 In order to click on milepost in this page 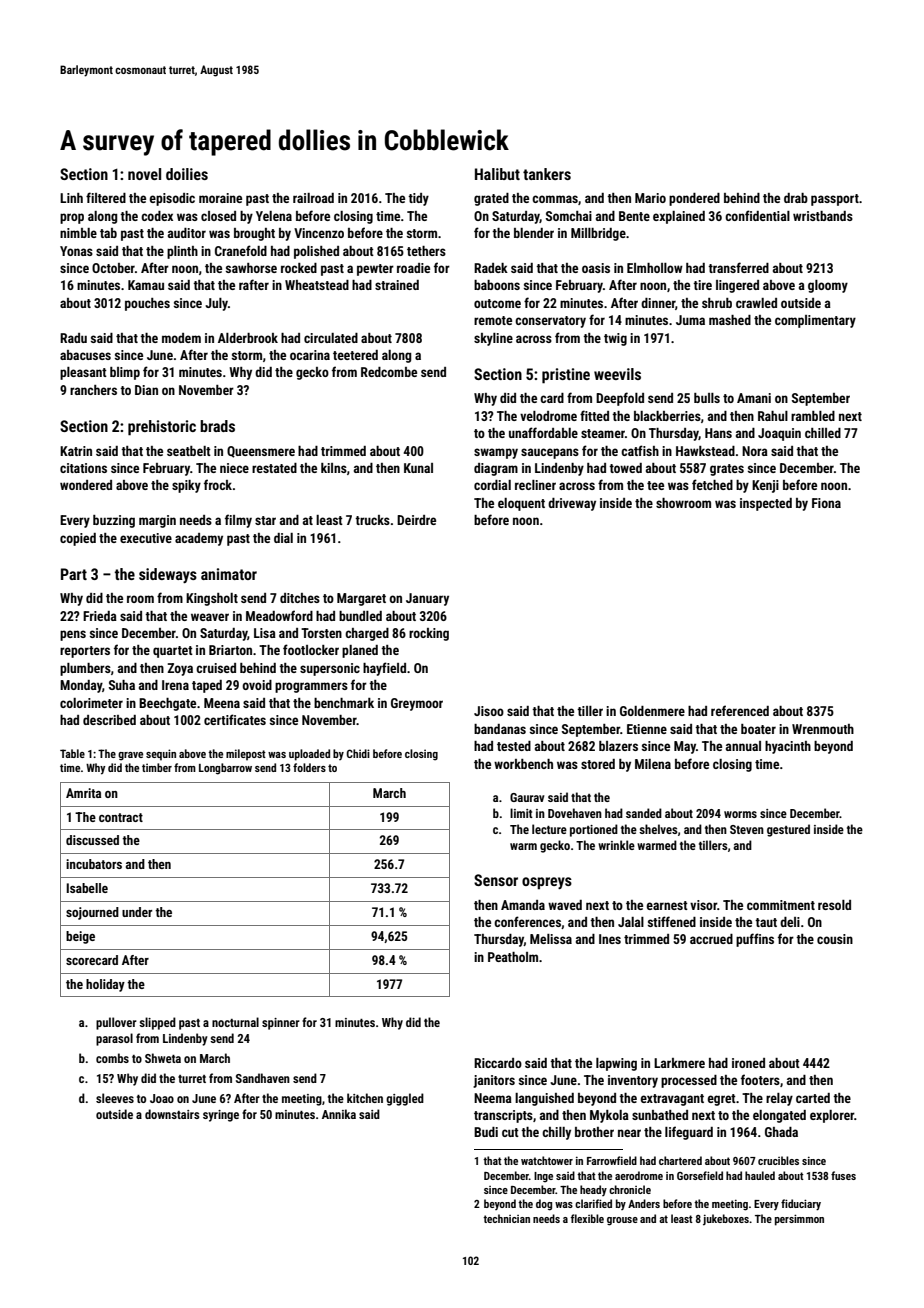, I will do `click(246, 755)`.
